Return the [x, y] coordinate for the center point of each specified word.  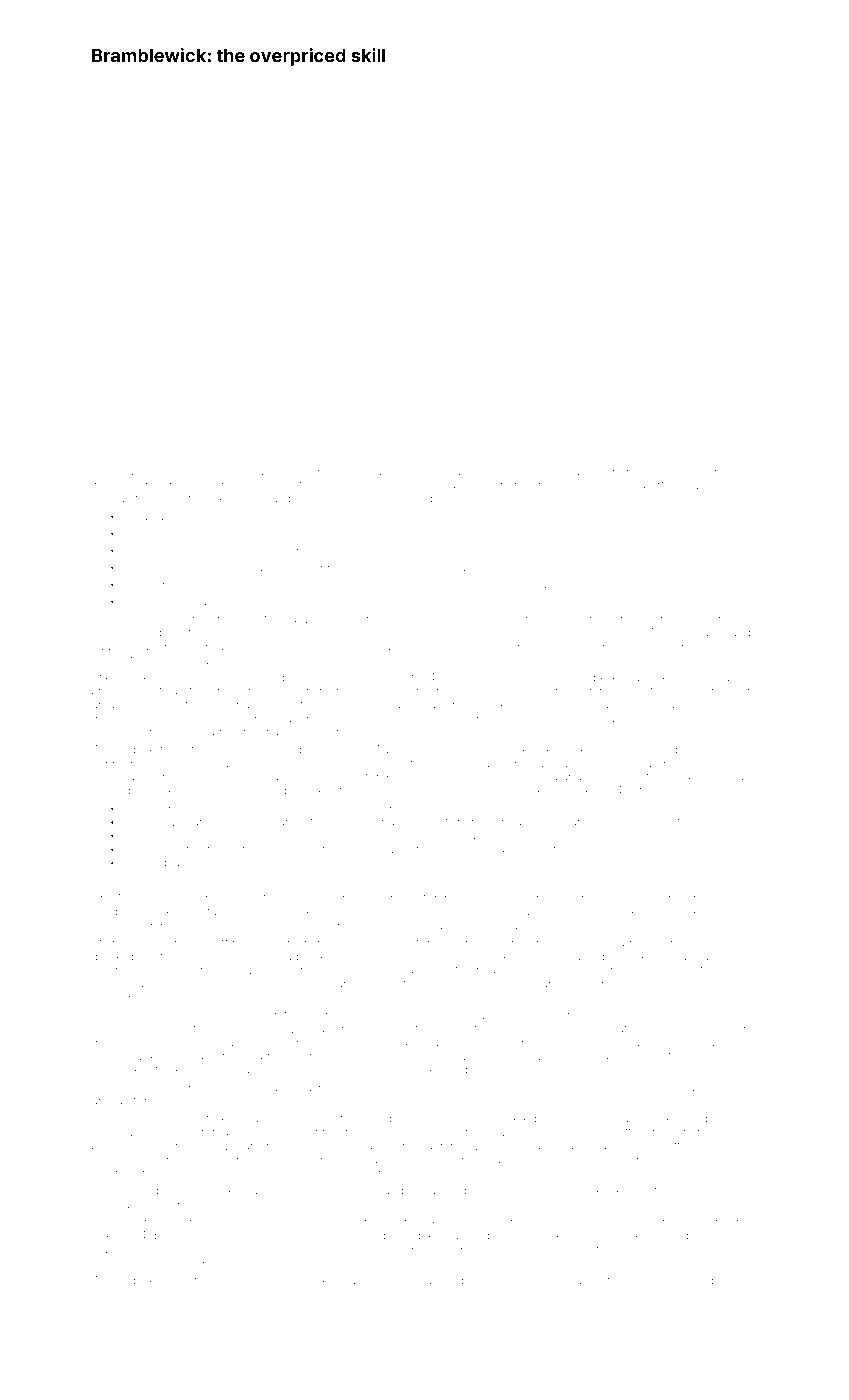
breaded [606, 471]
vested [494, 791]
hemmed [348, 471]
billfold [587, 925]
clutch [233, 808]
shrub [175, 1281]
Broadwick [267, 471]
